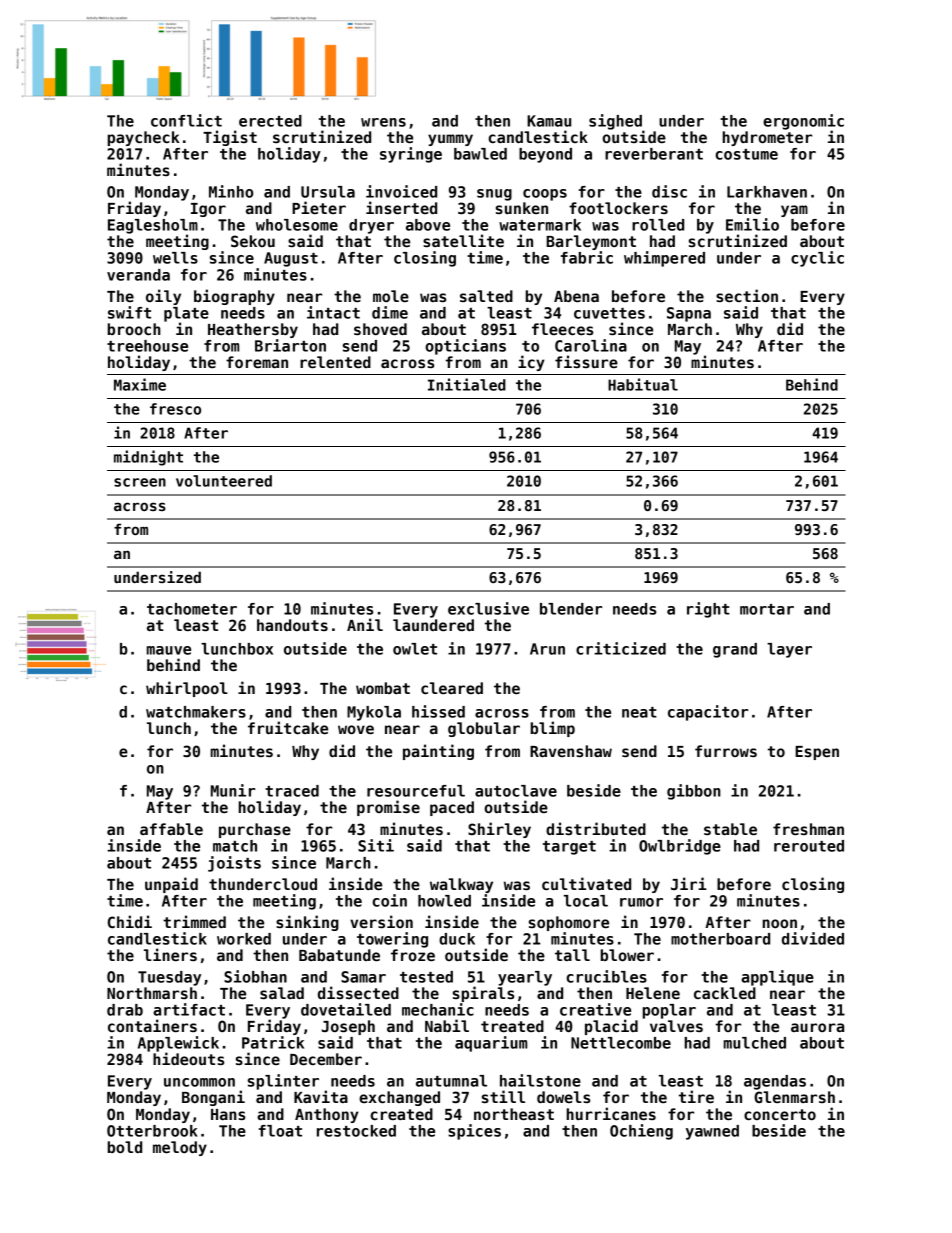 Image resolution: width=952 pixels, height=1233 pixels. I want to click on Anil, so click(365, 624).
